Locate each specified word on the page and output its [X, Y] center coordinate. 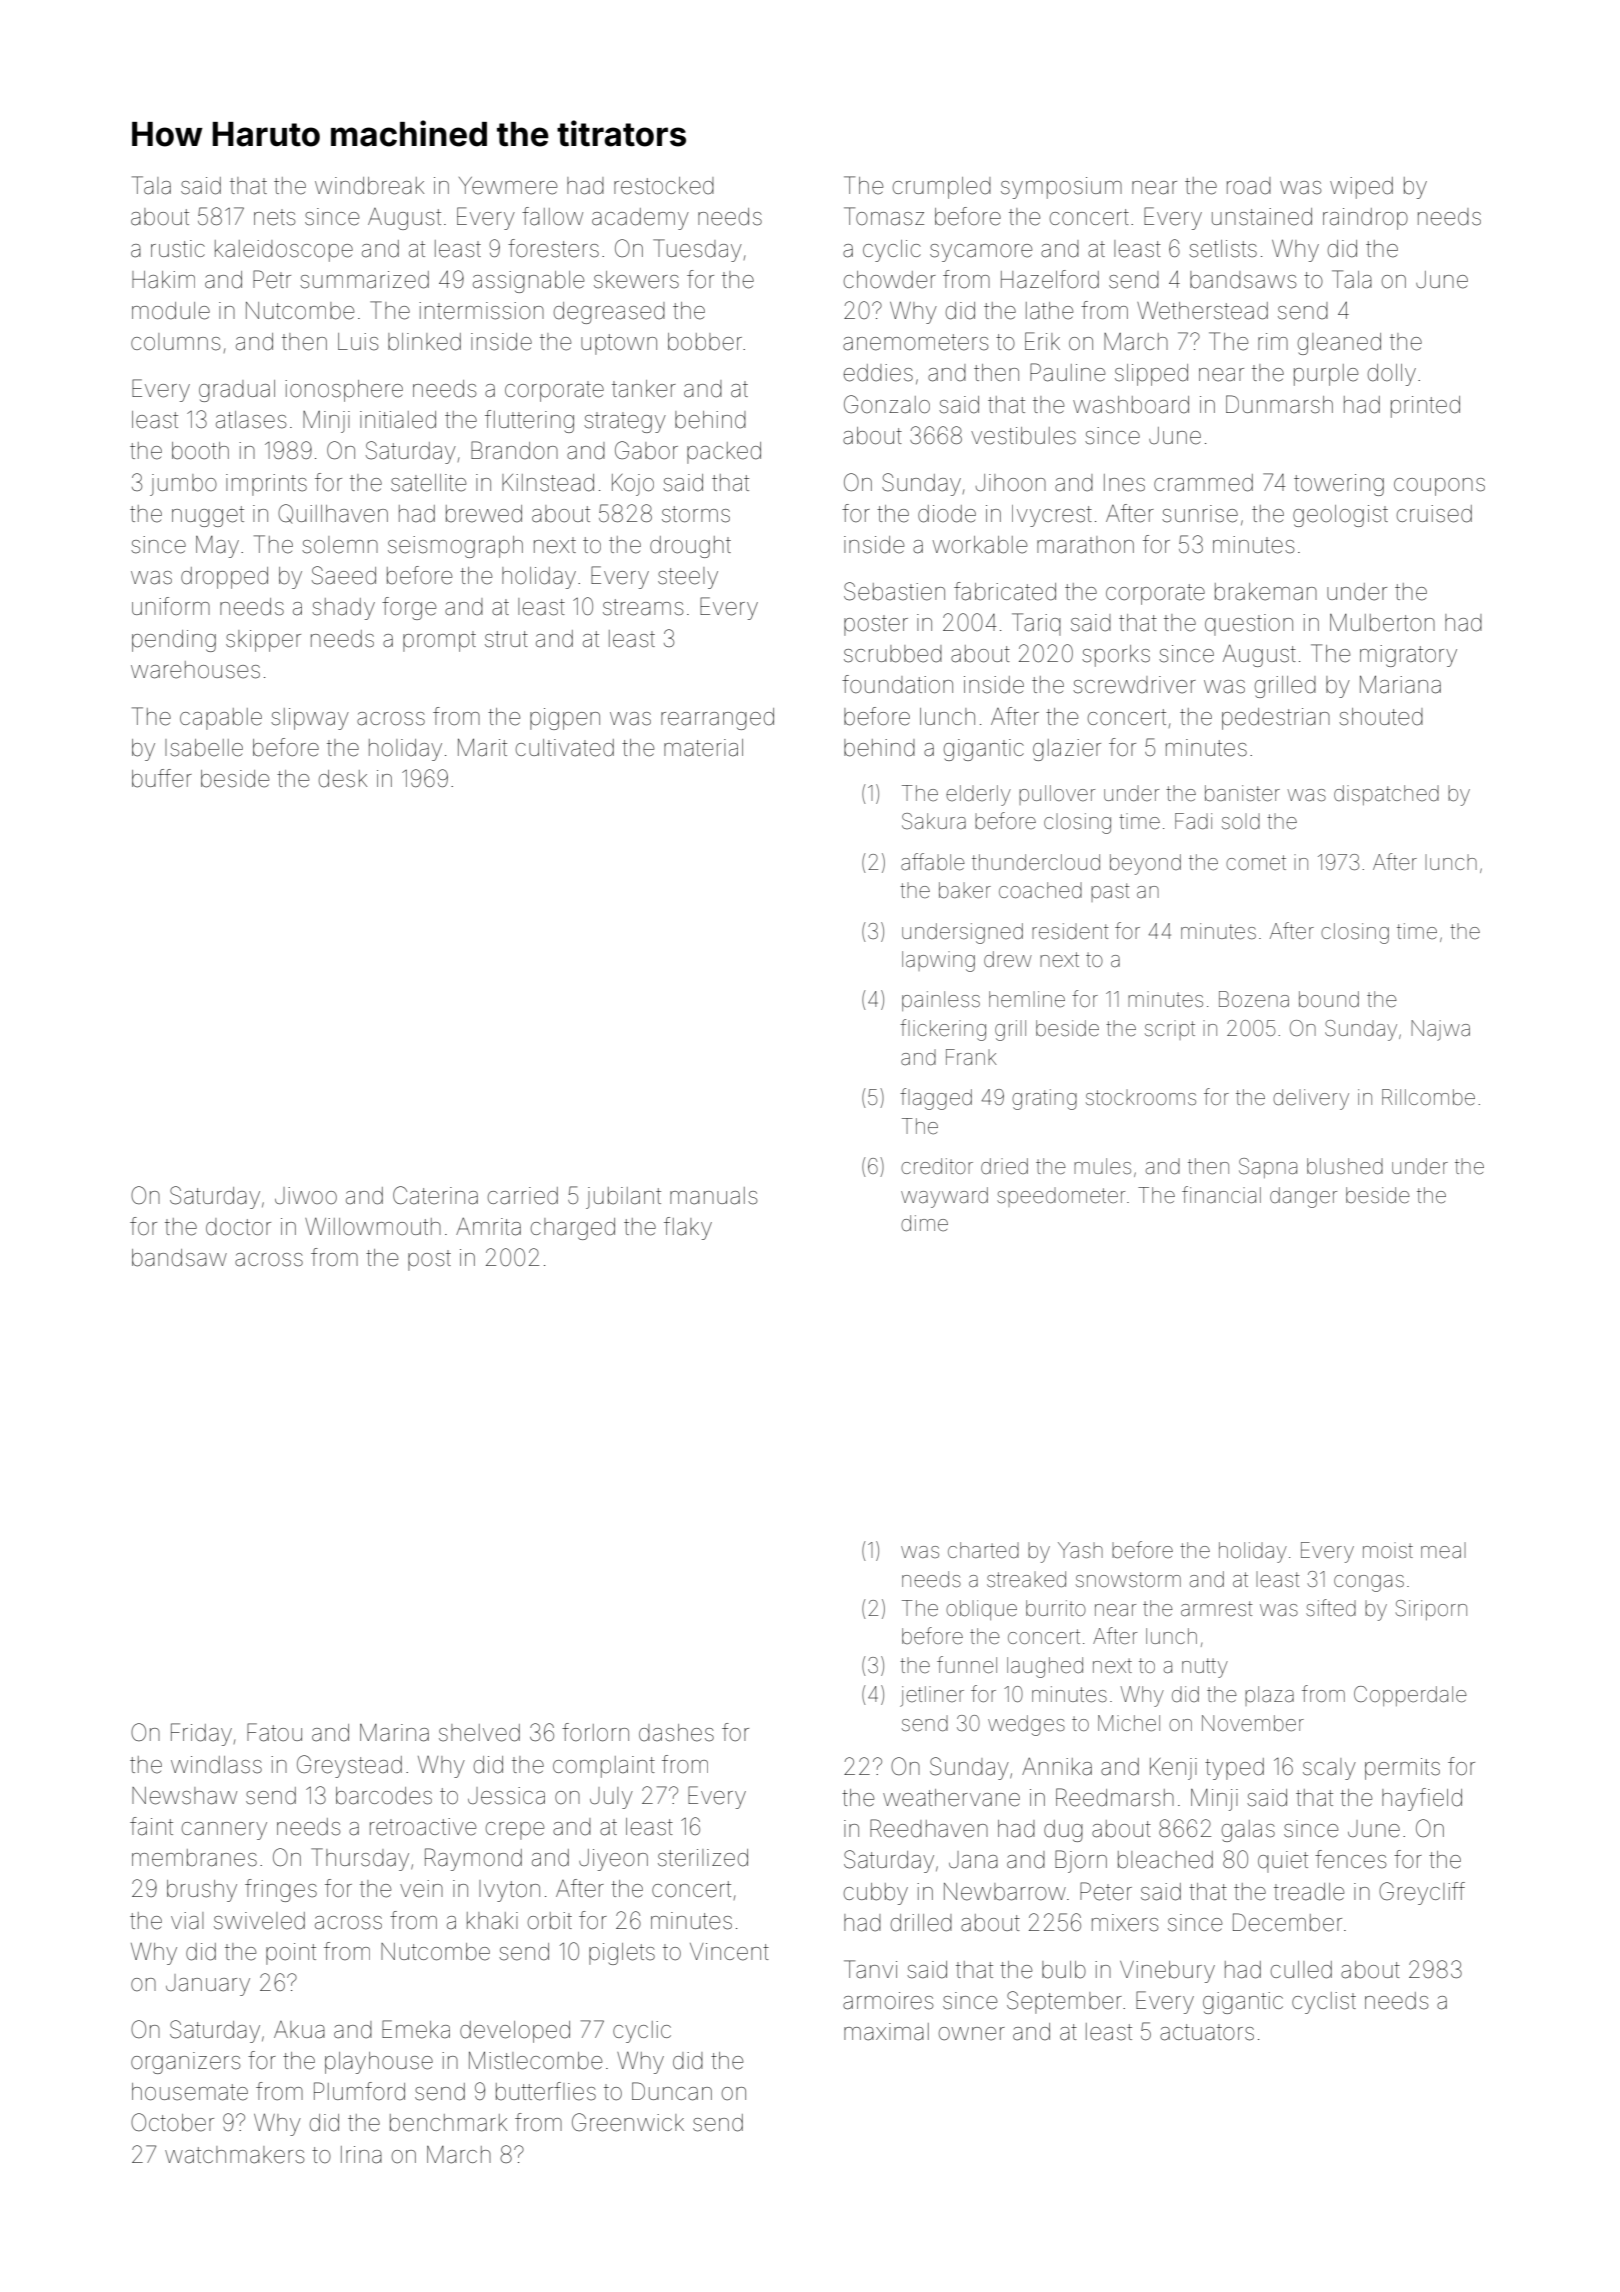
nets [274, 217]
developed [515, 2032]
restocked [664, 186]
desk [343, 779]
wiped [1361, 188]
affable [933, 862]
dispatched [1386, 795]
